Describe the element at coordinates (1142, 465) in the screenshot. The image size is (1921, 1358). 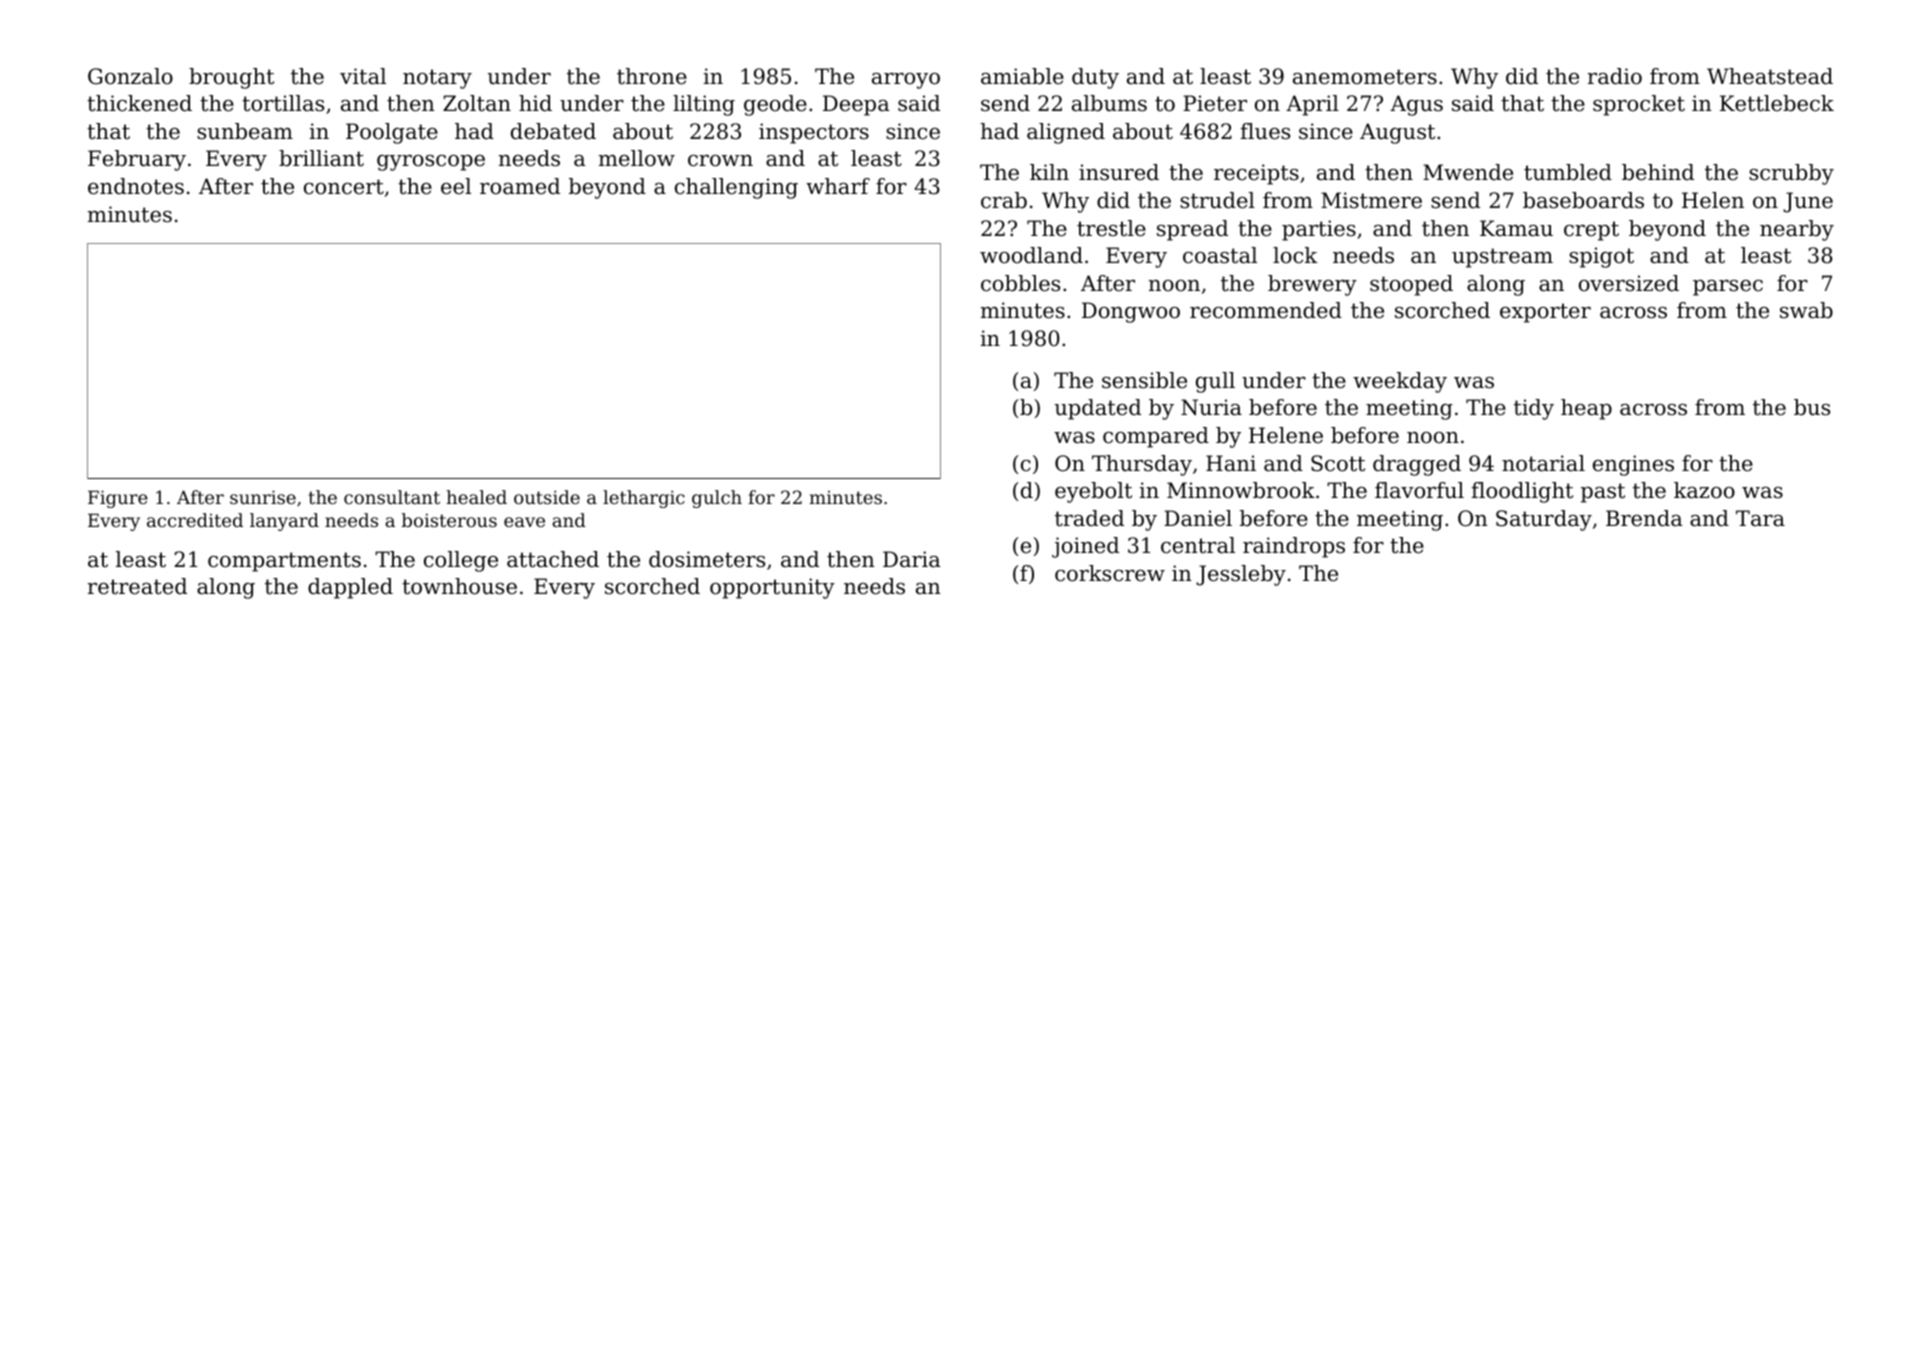
I see `Thursday` at that location.
